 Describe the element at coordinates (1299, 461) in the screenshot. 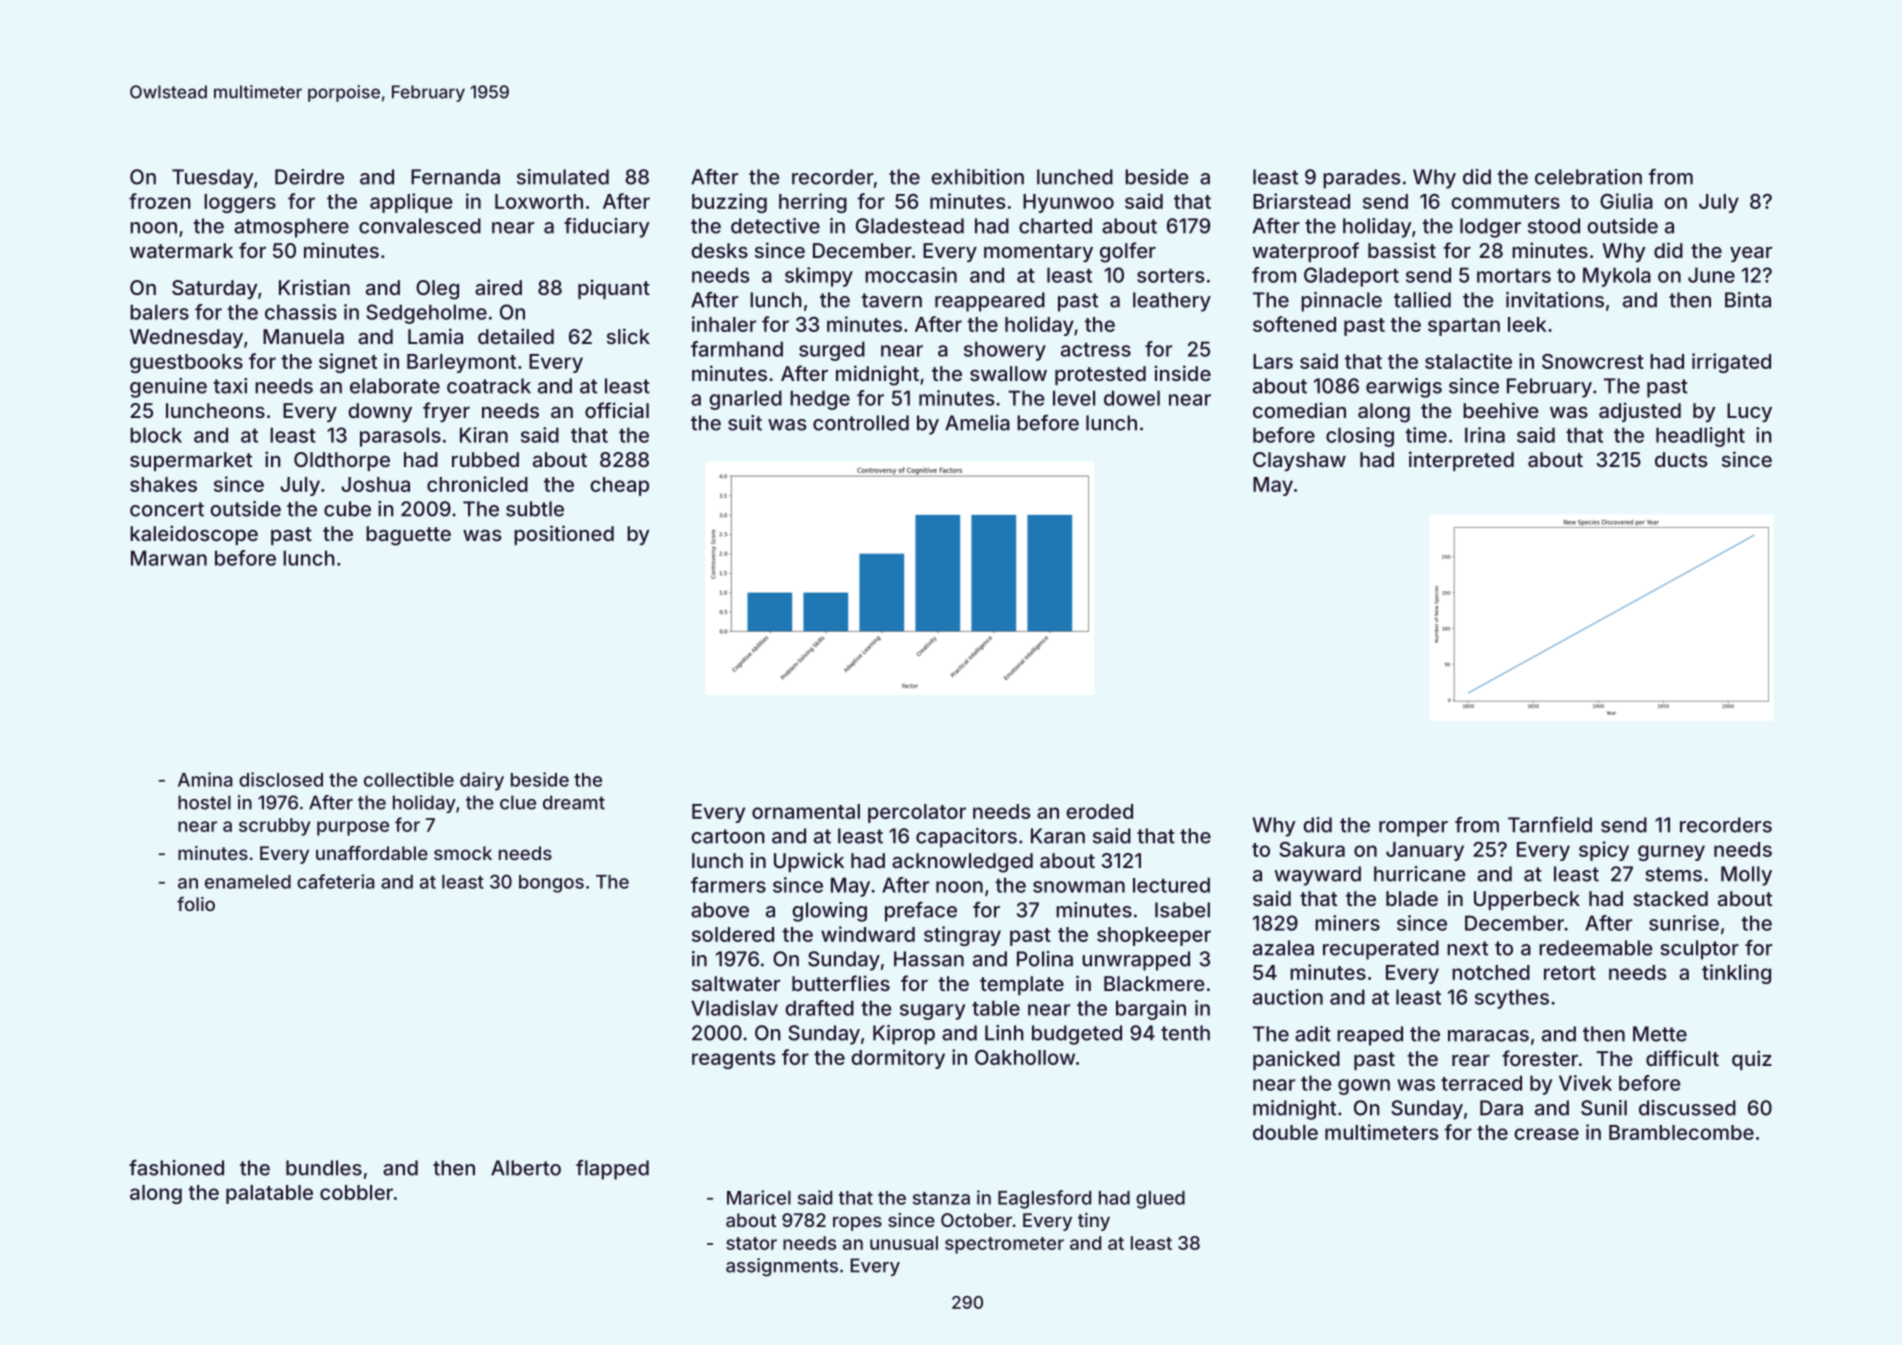

I see `Clayshaw` at that location.
